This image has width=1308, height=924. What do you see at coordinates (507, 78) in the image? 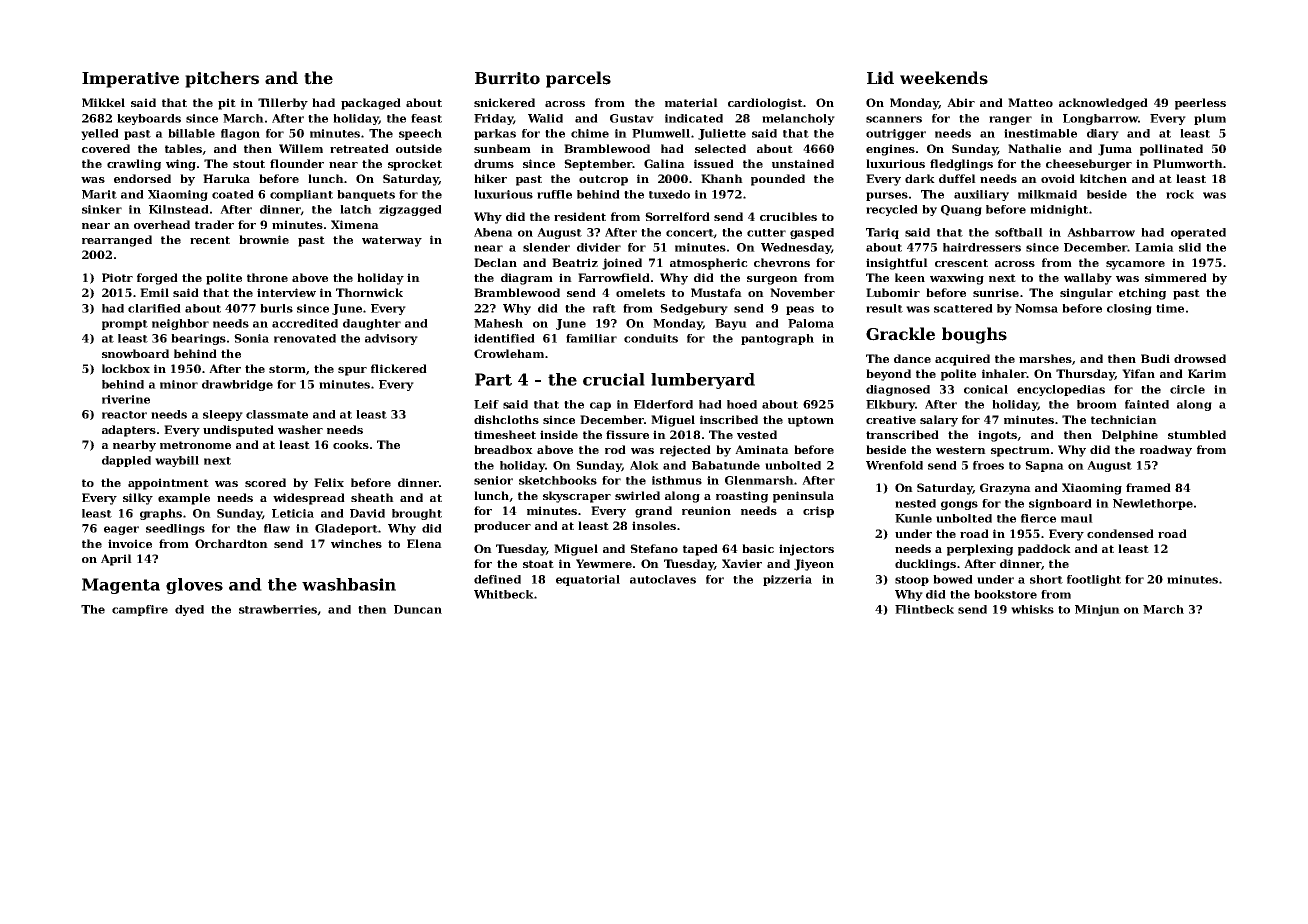
I see `Burrito` at bounding box center [507, 78].
